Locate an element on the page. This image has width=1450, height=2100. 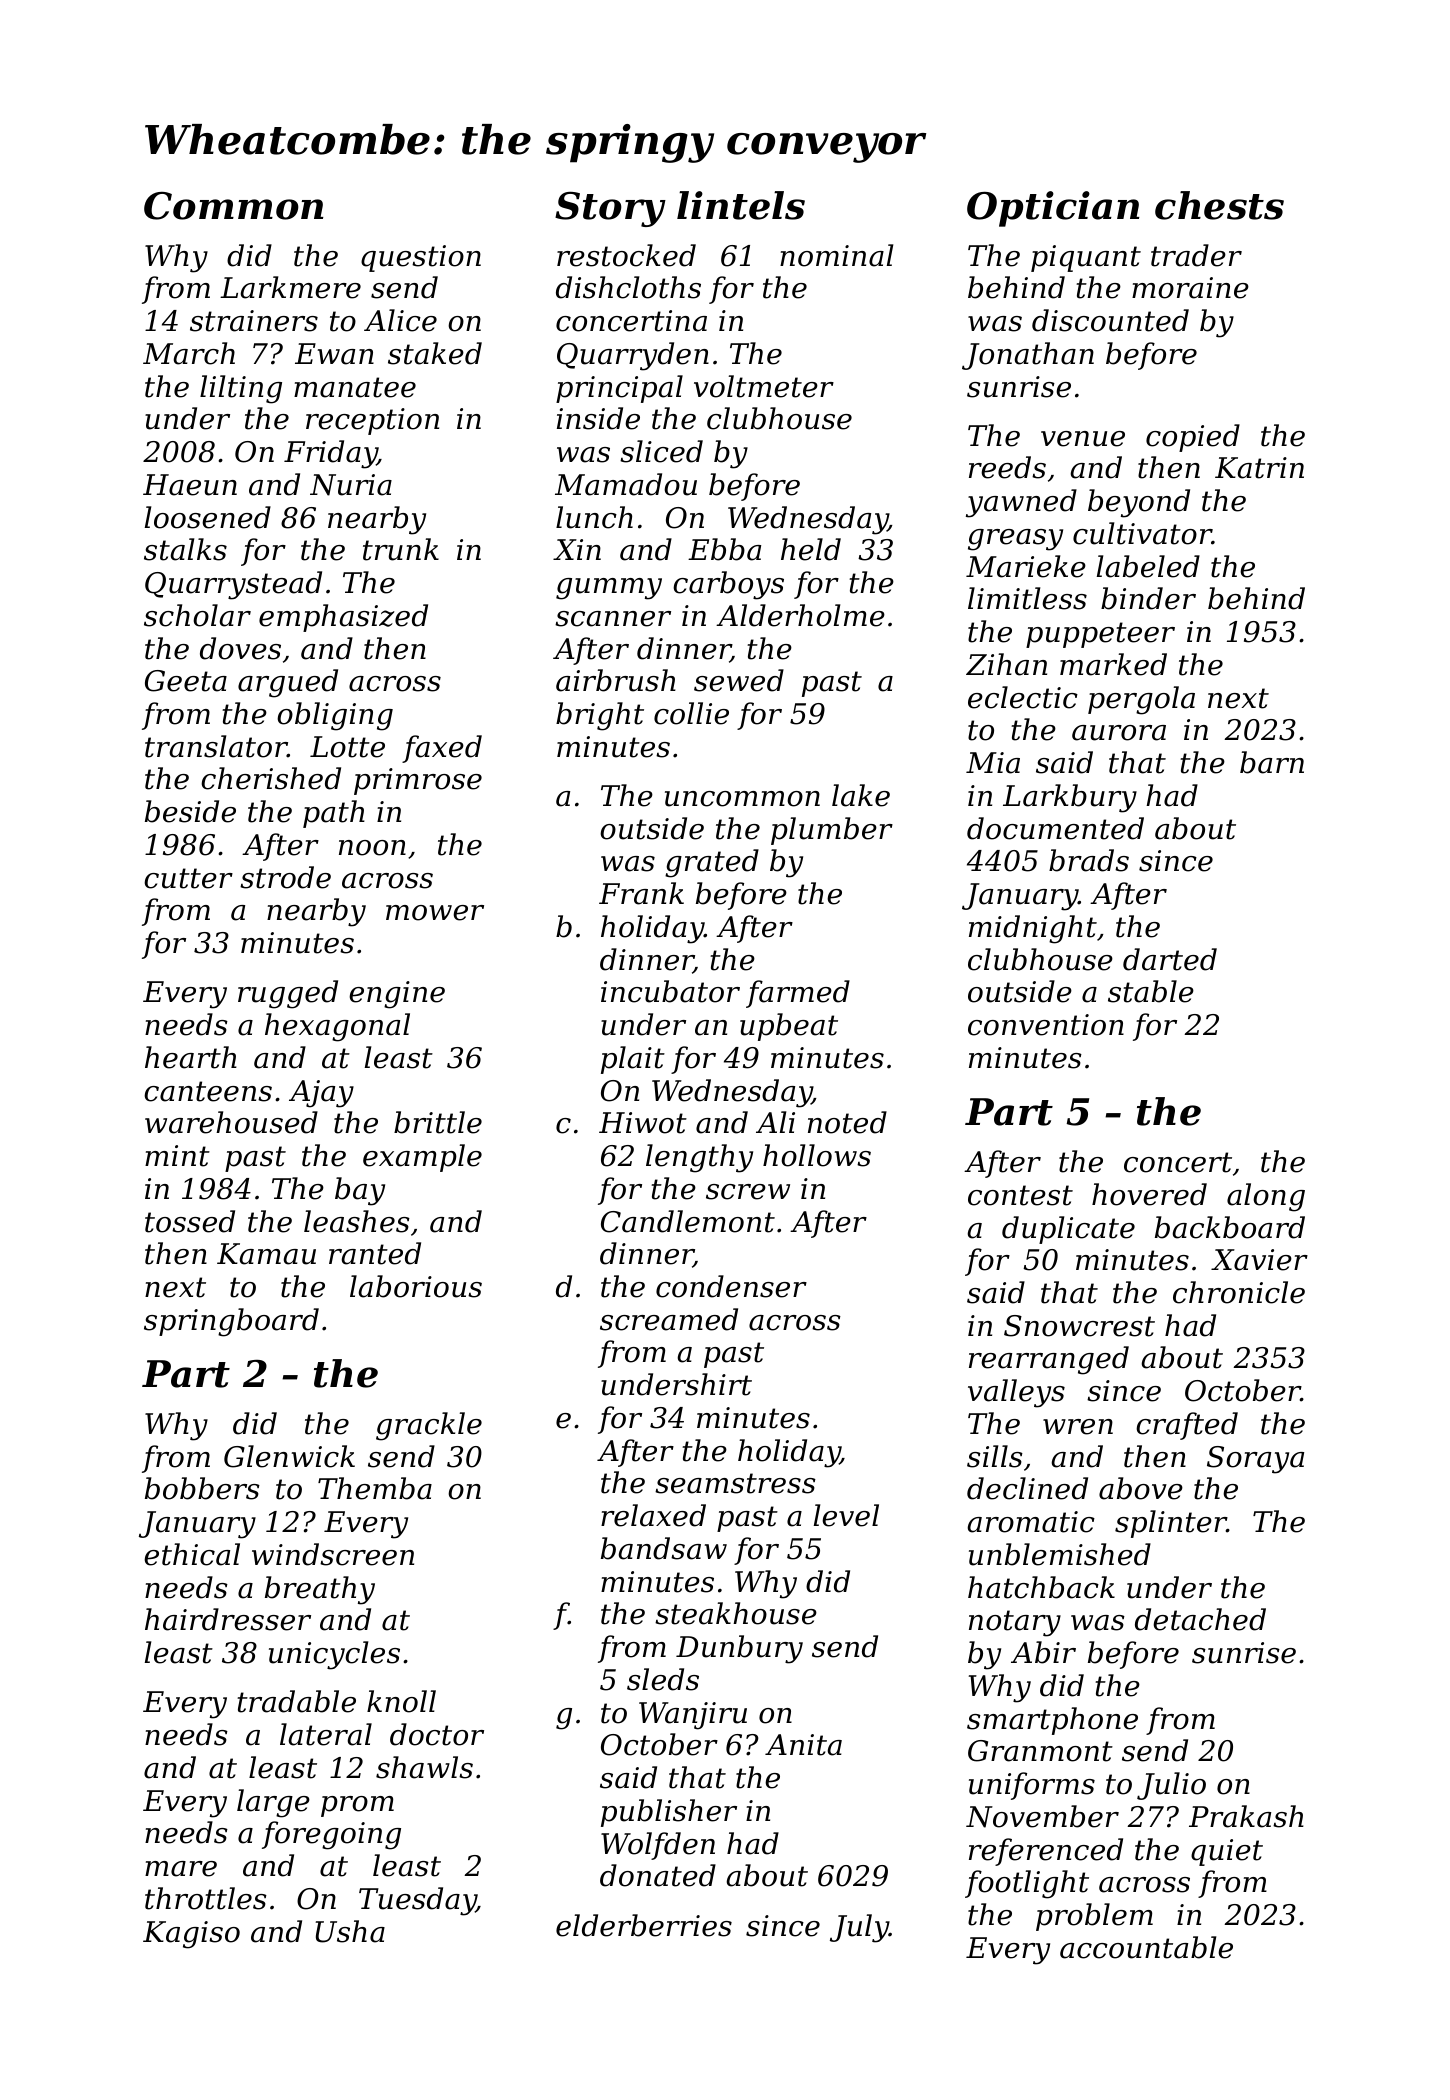
path is located at coordinates (334, 814).
